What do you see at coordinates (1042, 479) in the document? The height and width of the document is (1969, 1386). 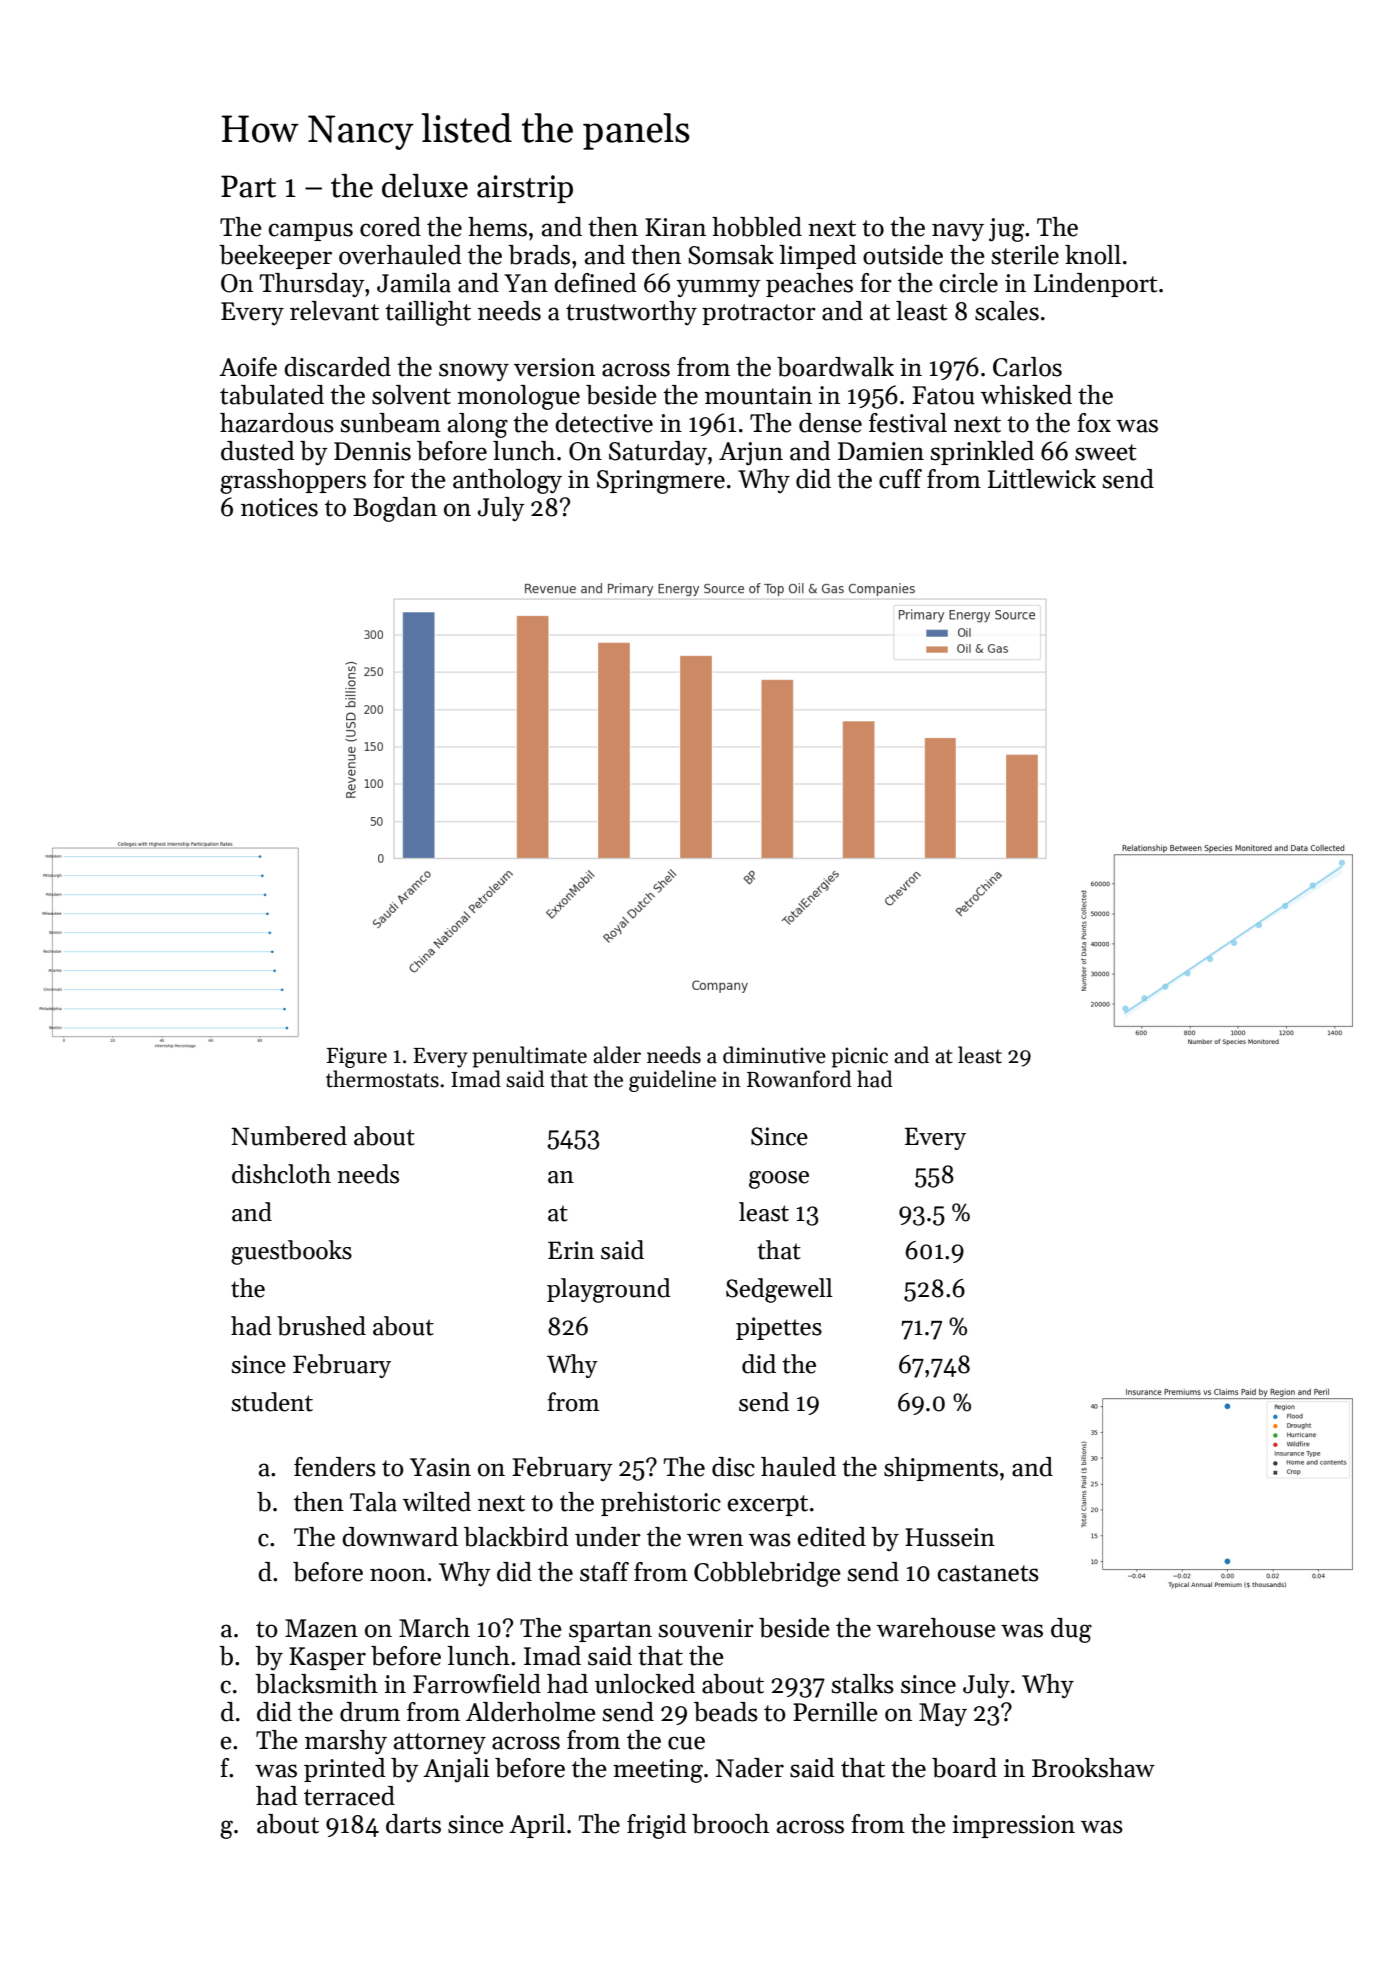 I see `Littlewick` at bounding box center [1042, 479].
